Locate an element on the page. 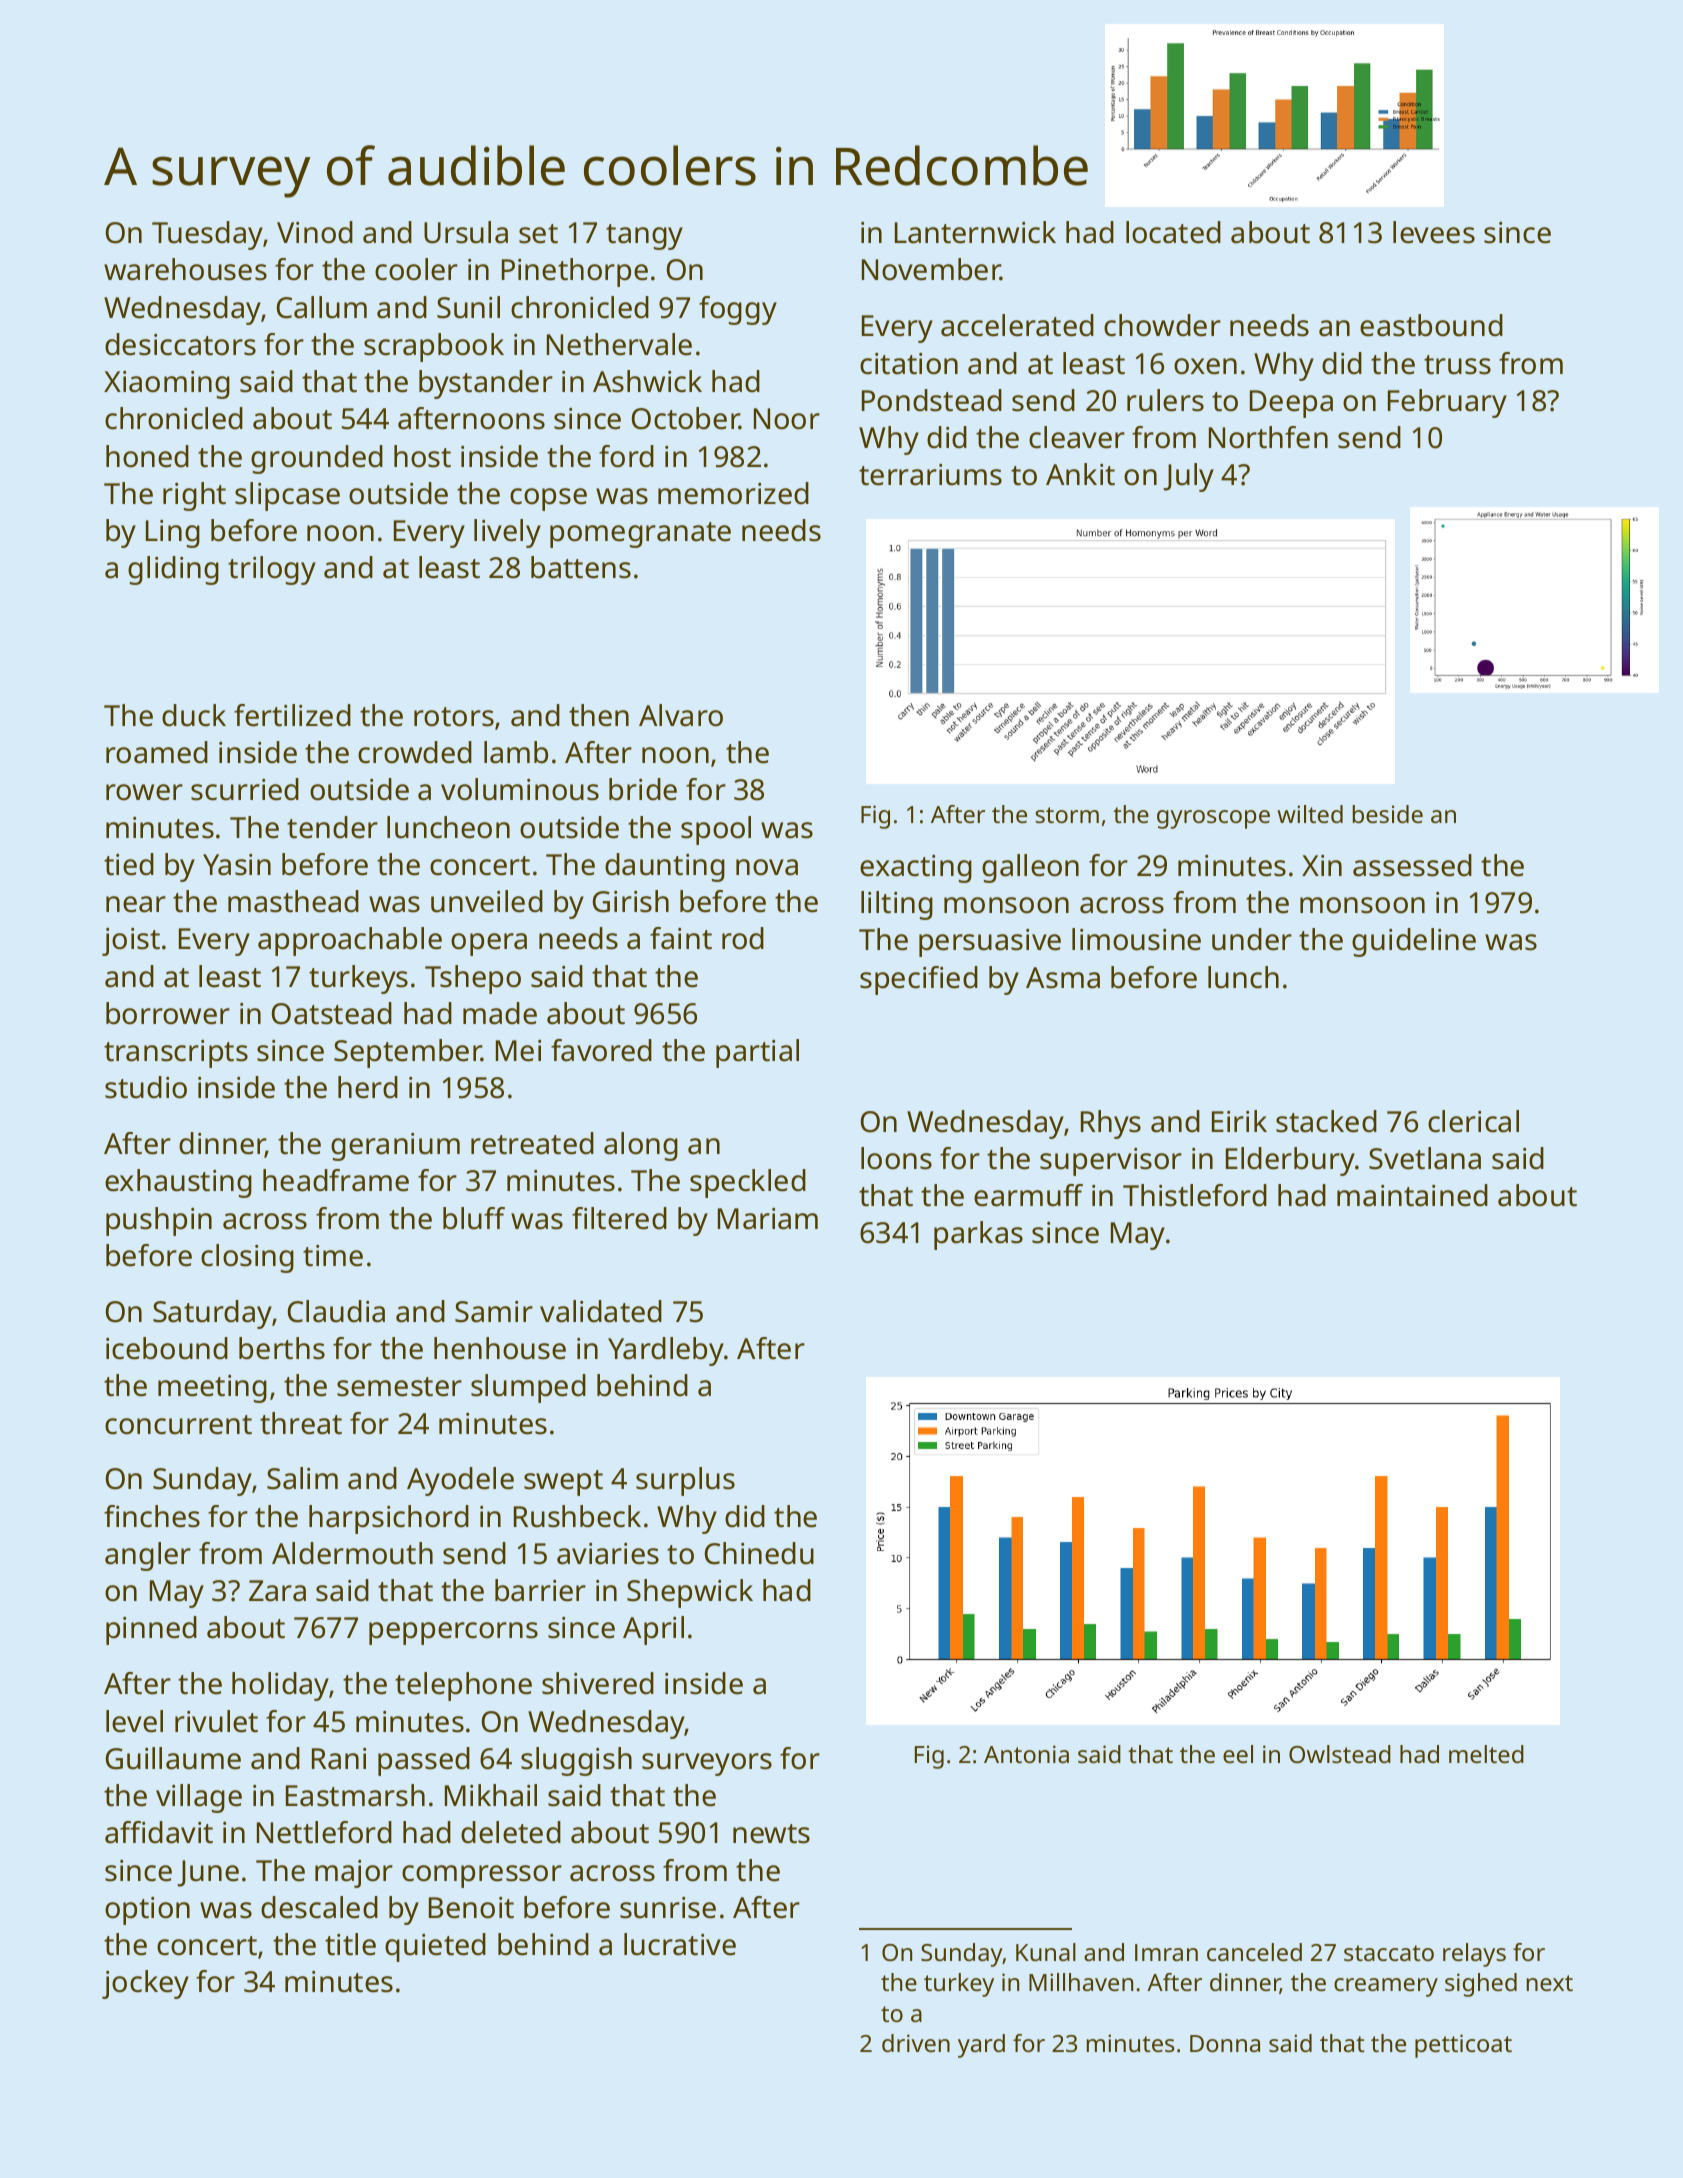 This image has width=1683, height=2178. Asma is located at coordinates (1063, 978).
